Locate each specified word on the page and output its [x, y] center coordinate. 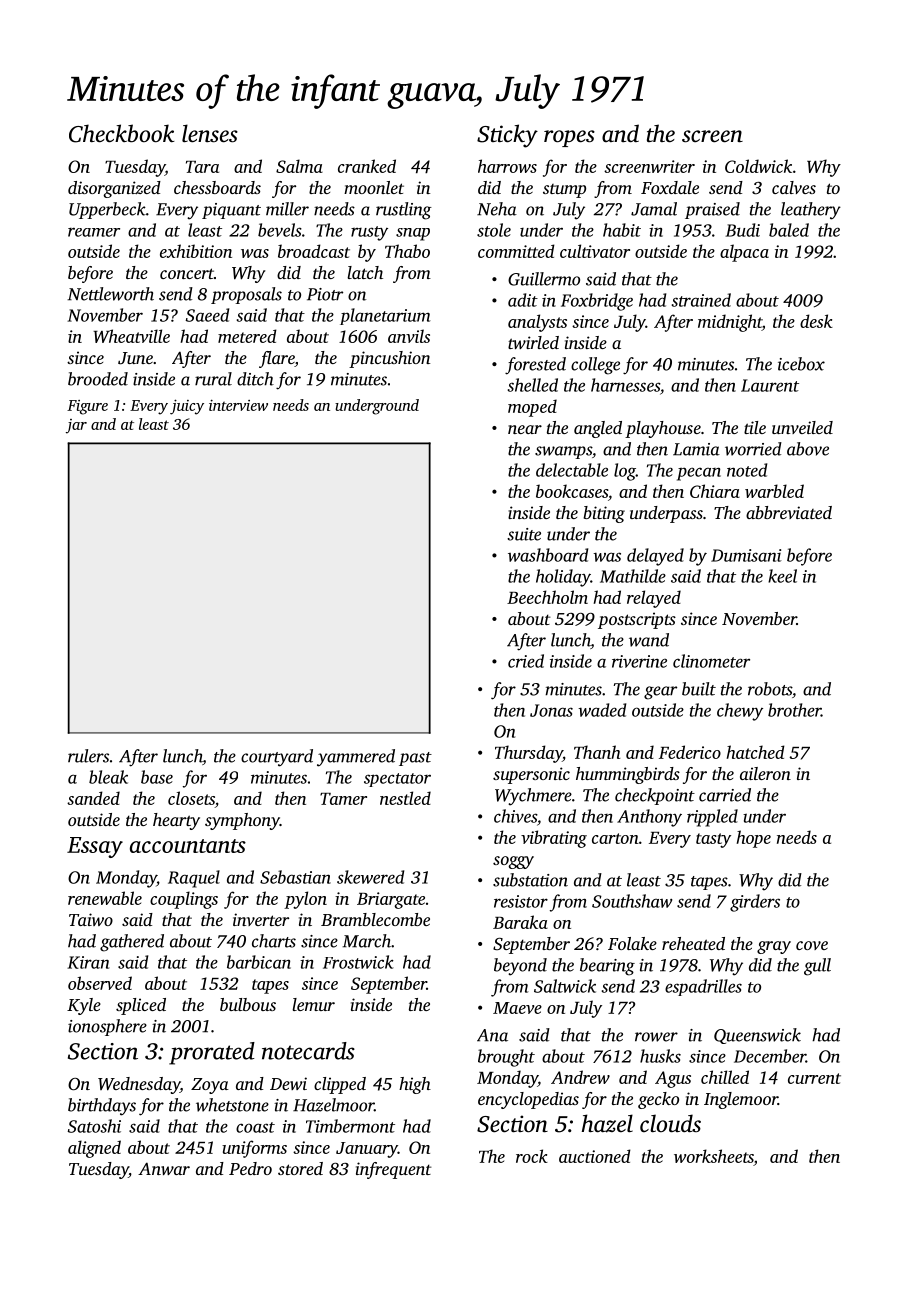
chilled [725, 1077]
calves [794, 187]
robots [770, 689]
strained [701, 300]
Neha [497, 209]
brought [506, 1058]
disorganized [114, 189]
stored [300, 1168]
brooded [98, 379]
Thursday [529, 754]
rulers [88, 756]
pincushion [389, 359]
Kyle [84, 1006]
